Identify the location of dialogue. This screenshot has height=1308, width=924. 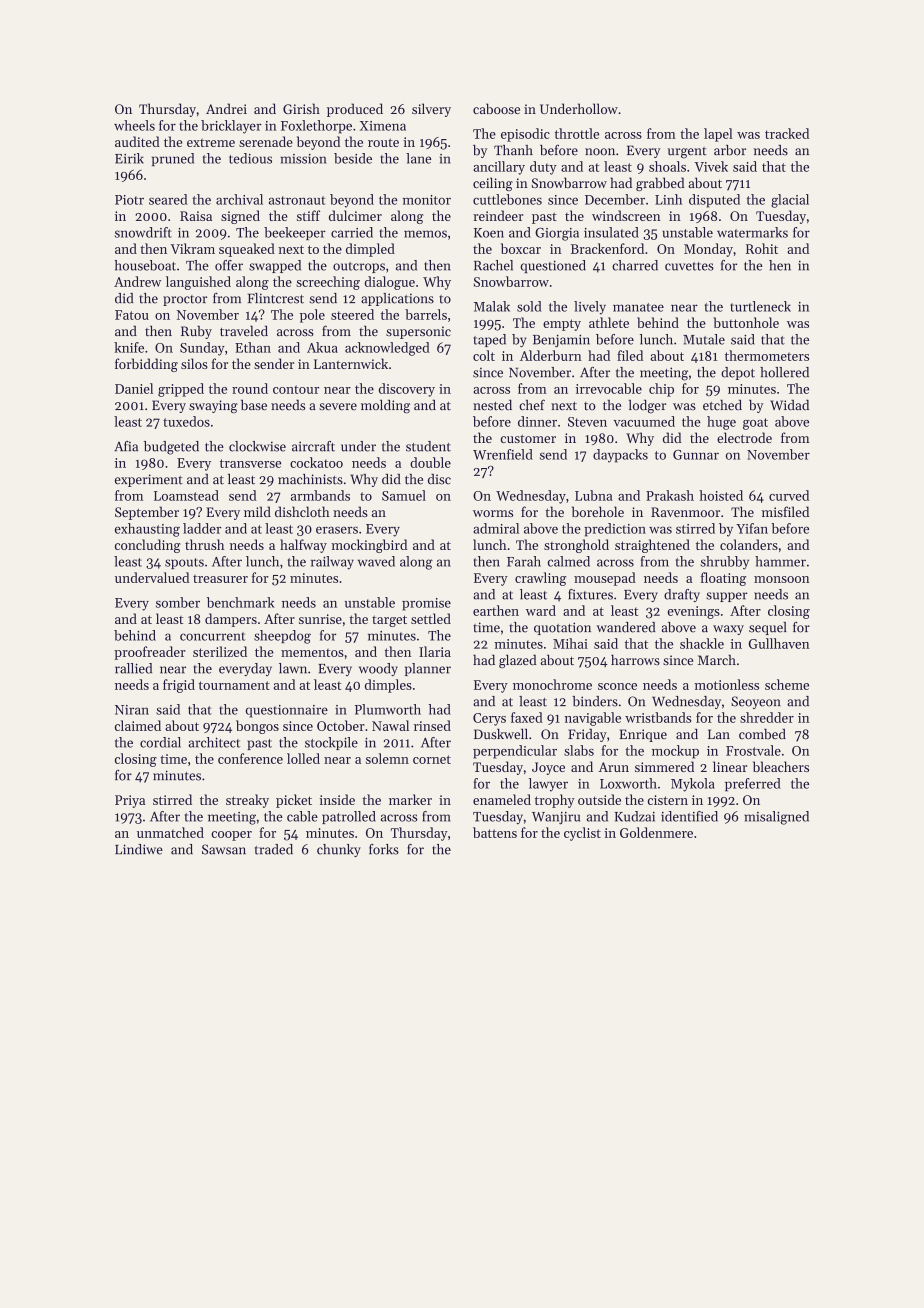
(390, 283).
